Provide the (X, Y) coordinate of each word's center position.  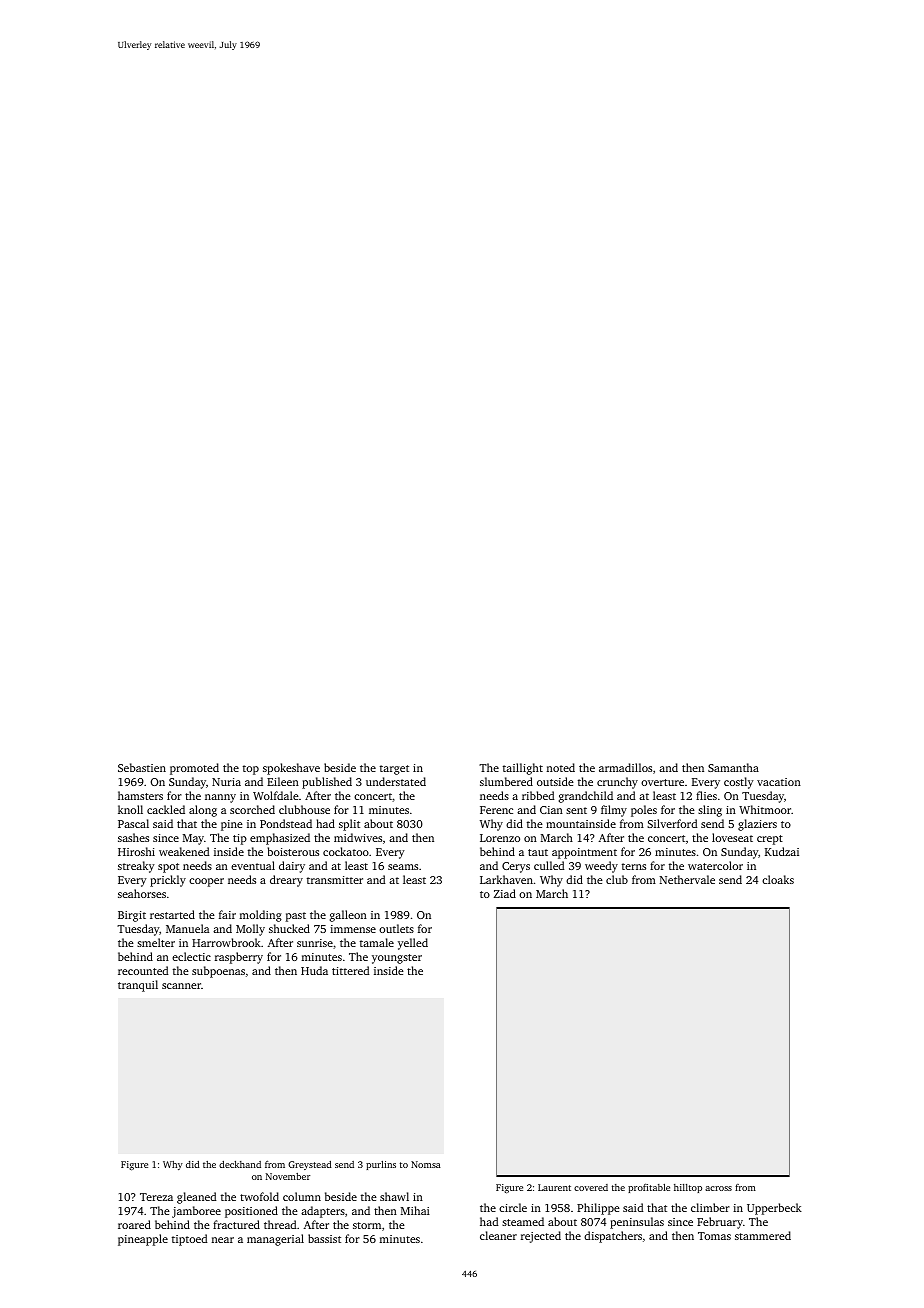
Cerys (516, 867)
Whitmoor (765, 809)
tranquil (138, 986)
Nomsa (426, 1164)
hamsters (140, 795)
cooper (206, 882)
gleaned (196, 1198)
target (394, 770)
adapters (323, 1212)
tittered (350, 970)
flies (706, 795)
